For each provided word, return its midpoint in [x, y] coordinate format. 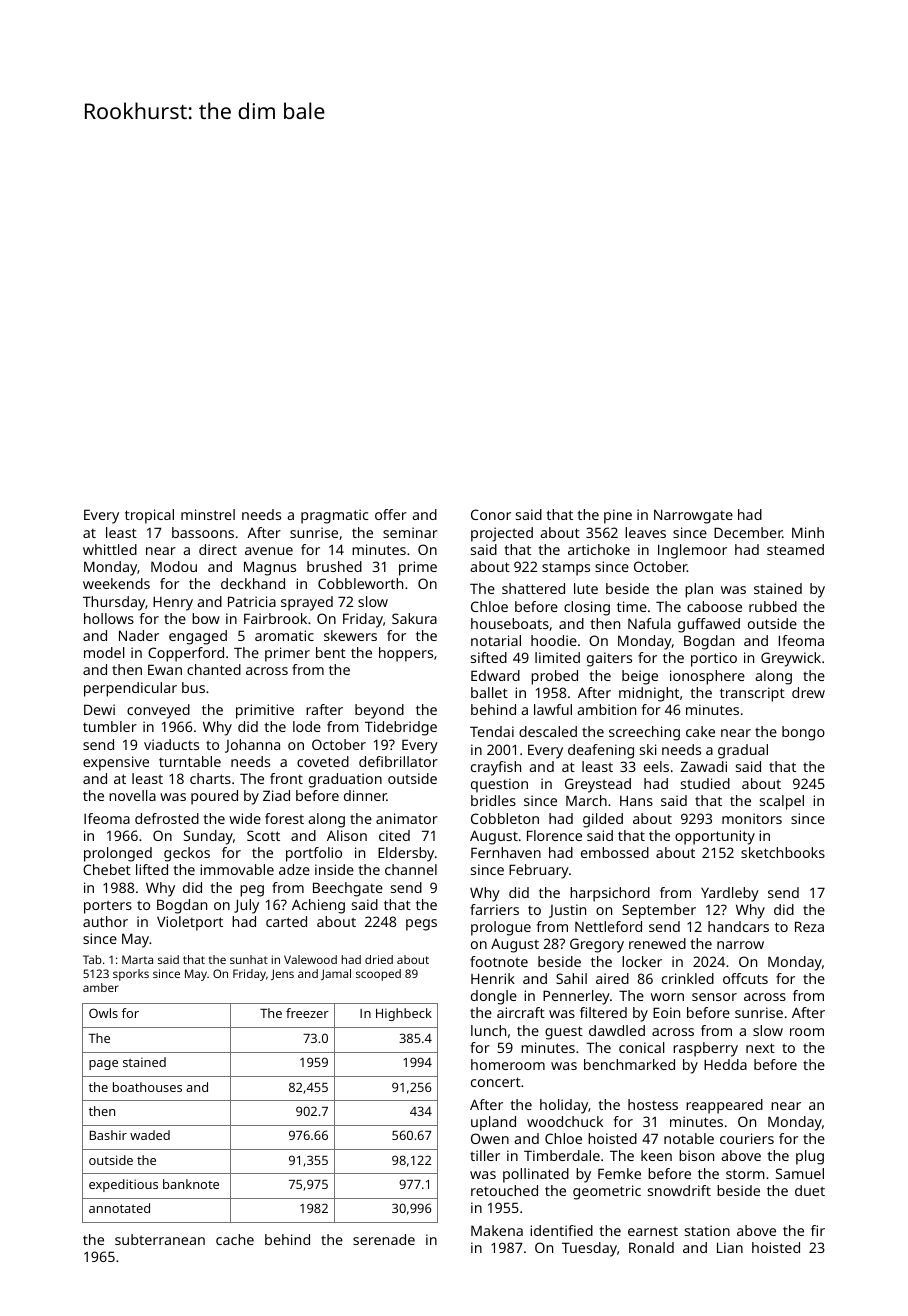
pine [618, 516]
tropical [149, 516]
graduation [345, 780]
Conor [491, 514]
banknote [191, 1184]
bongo [803, 733]
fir [818, 1230]
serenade [384, 1239]
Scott [263, 835]
